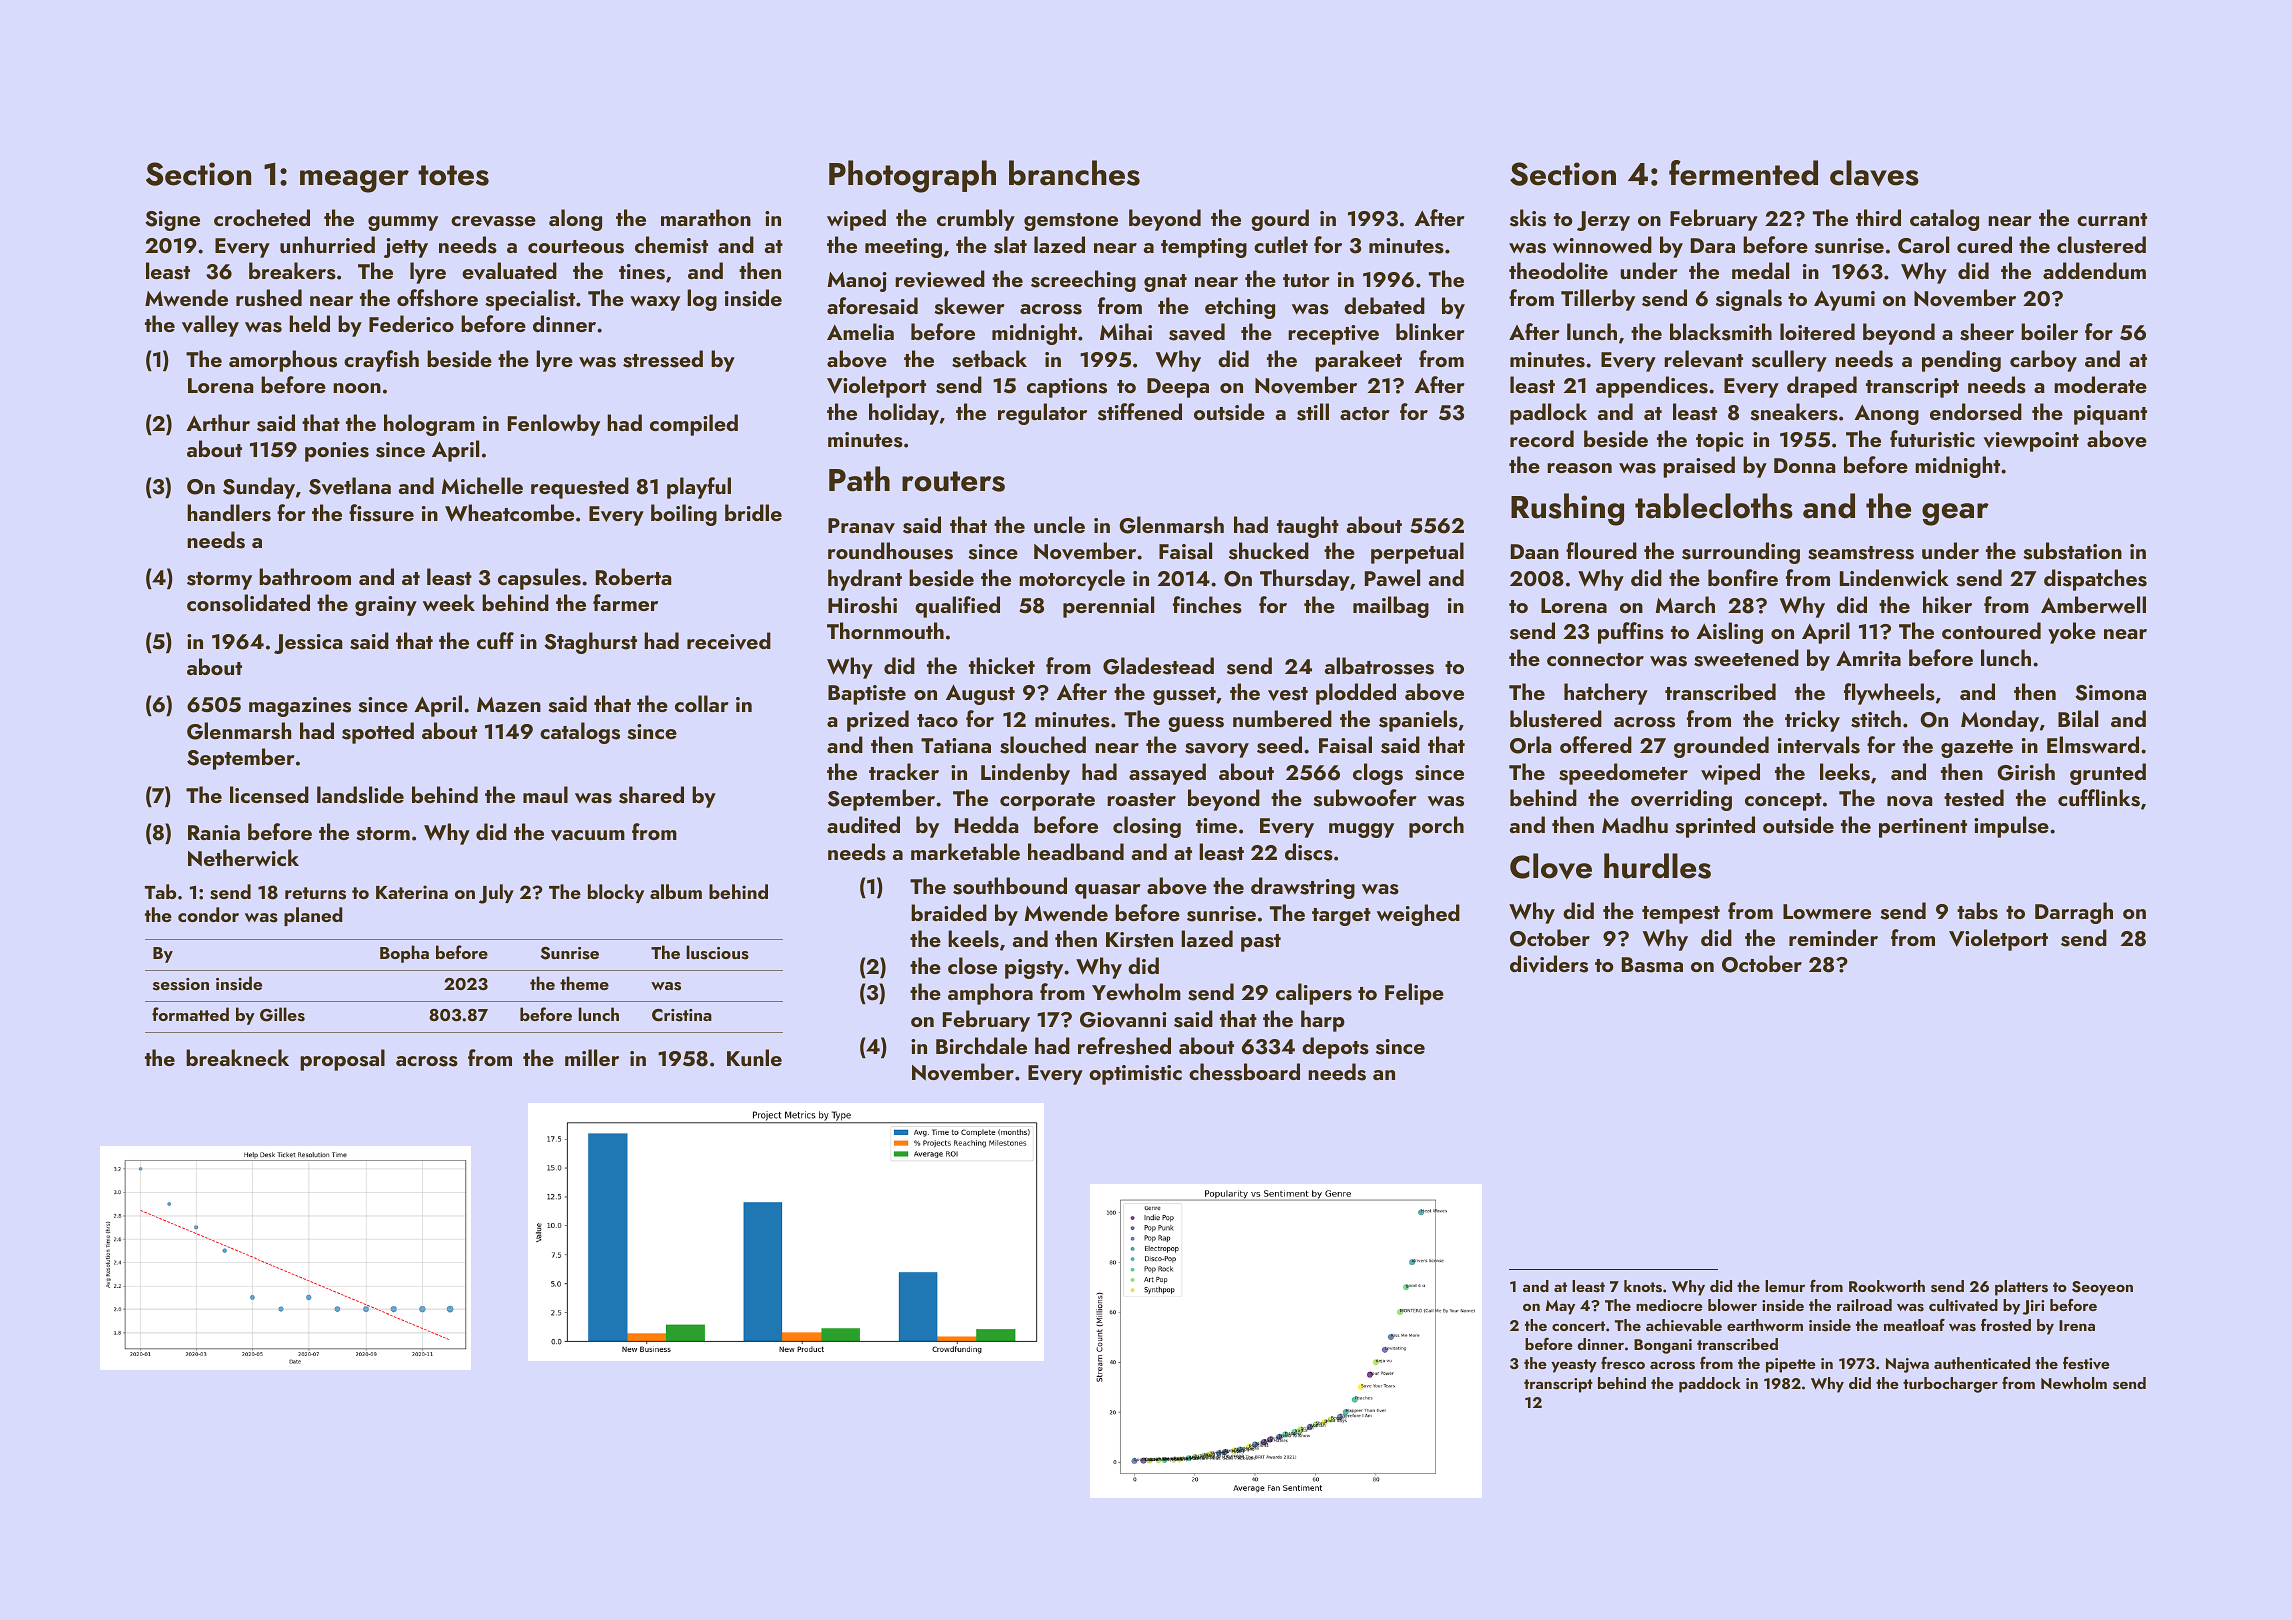 The image size is (2292, 1620). Describe the element at coordinates (956, 745) in the screenshot. I see `Tatiana` at that location.
